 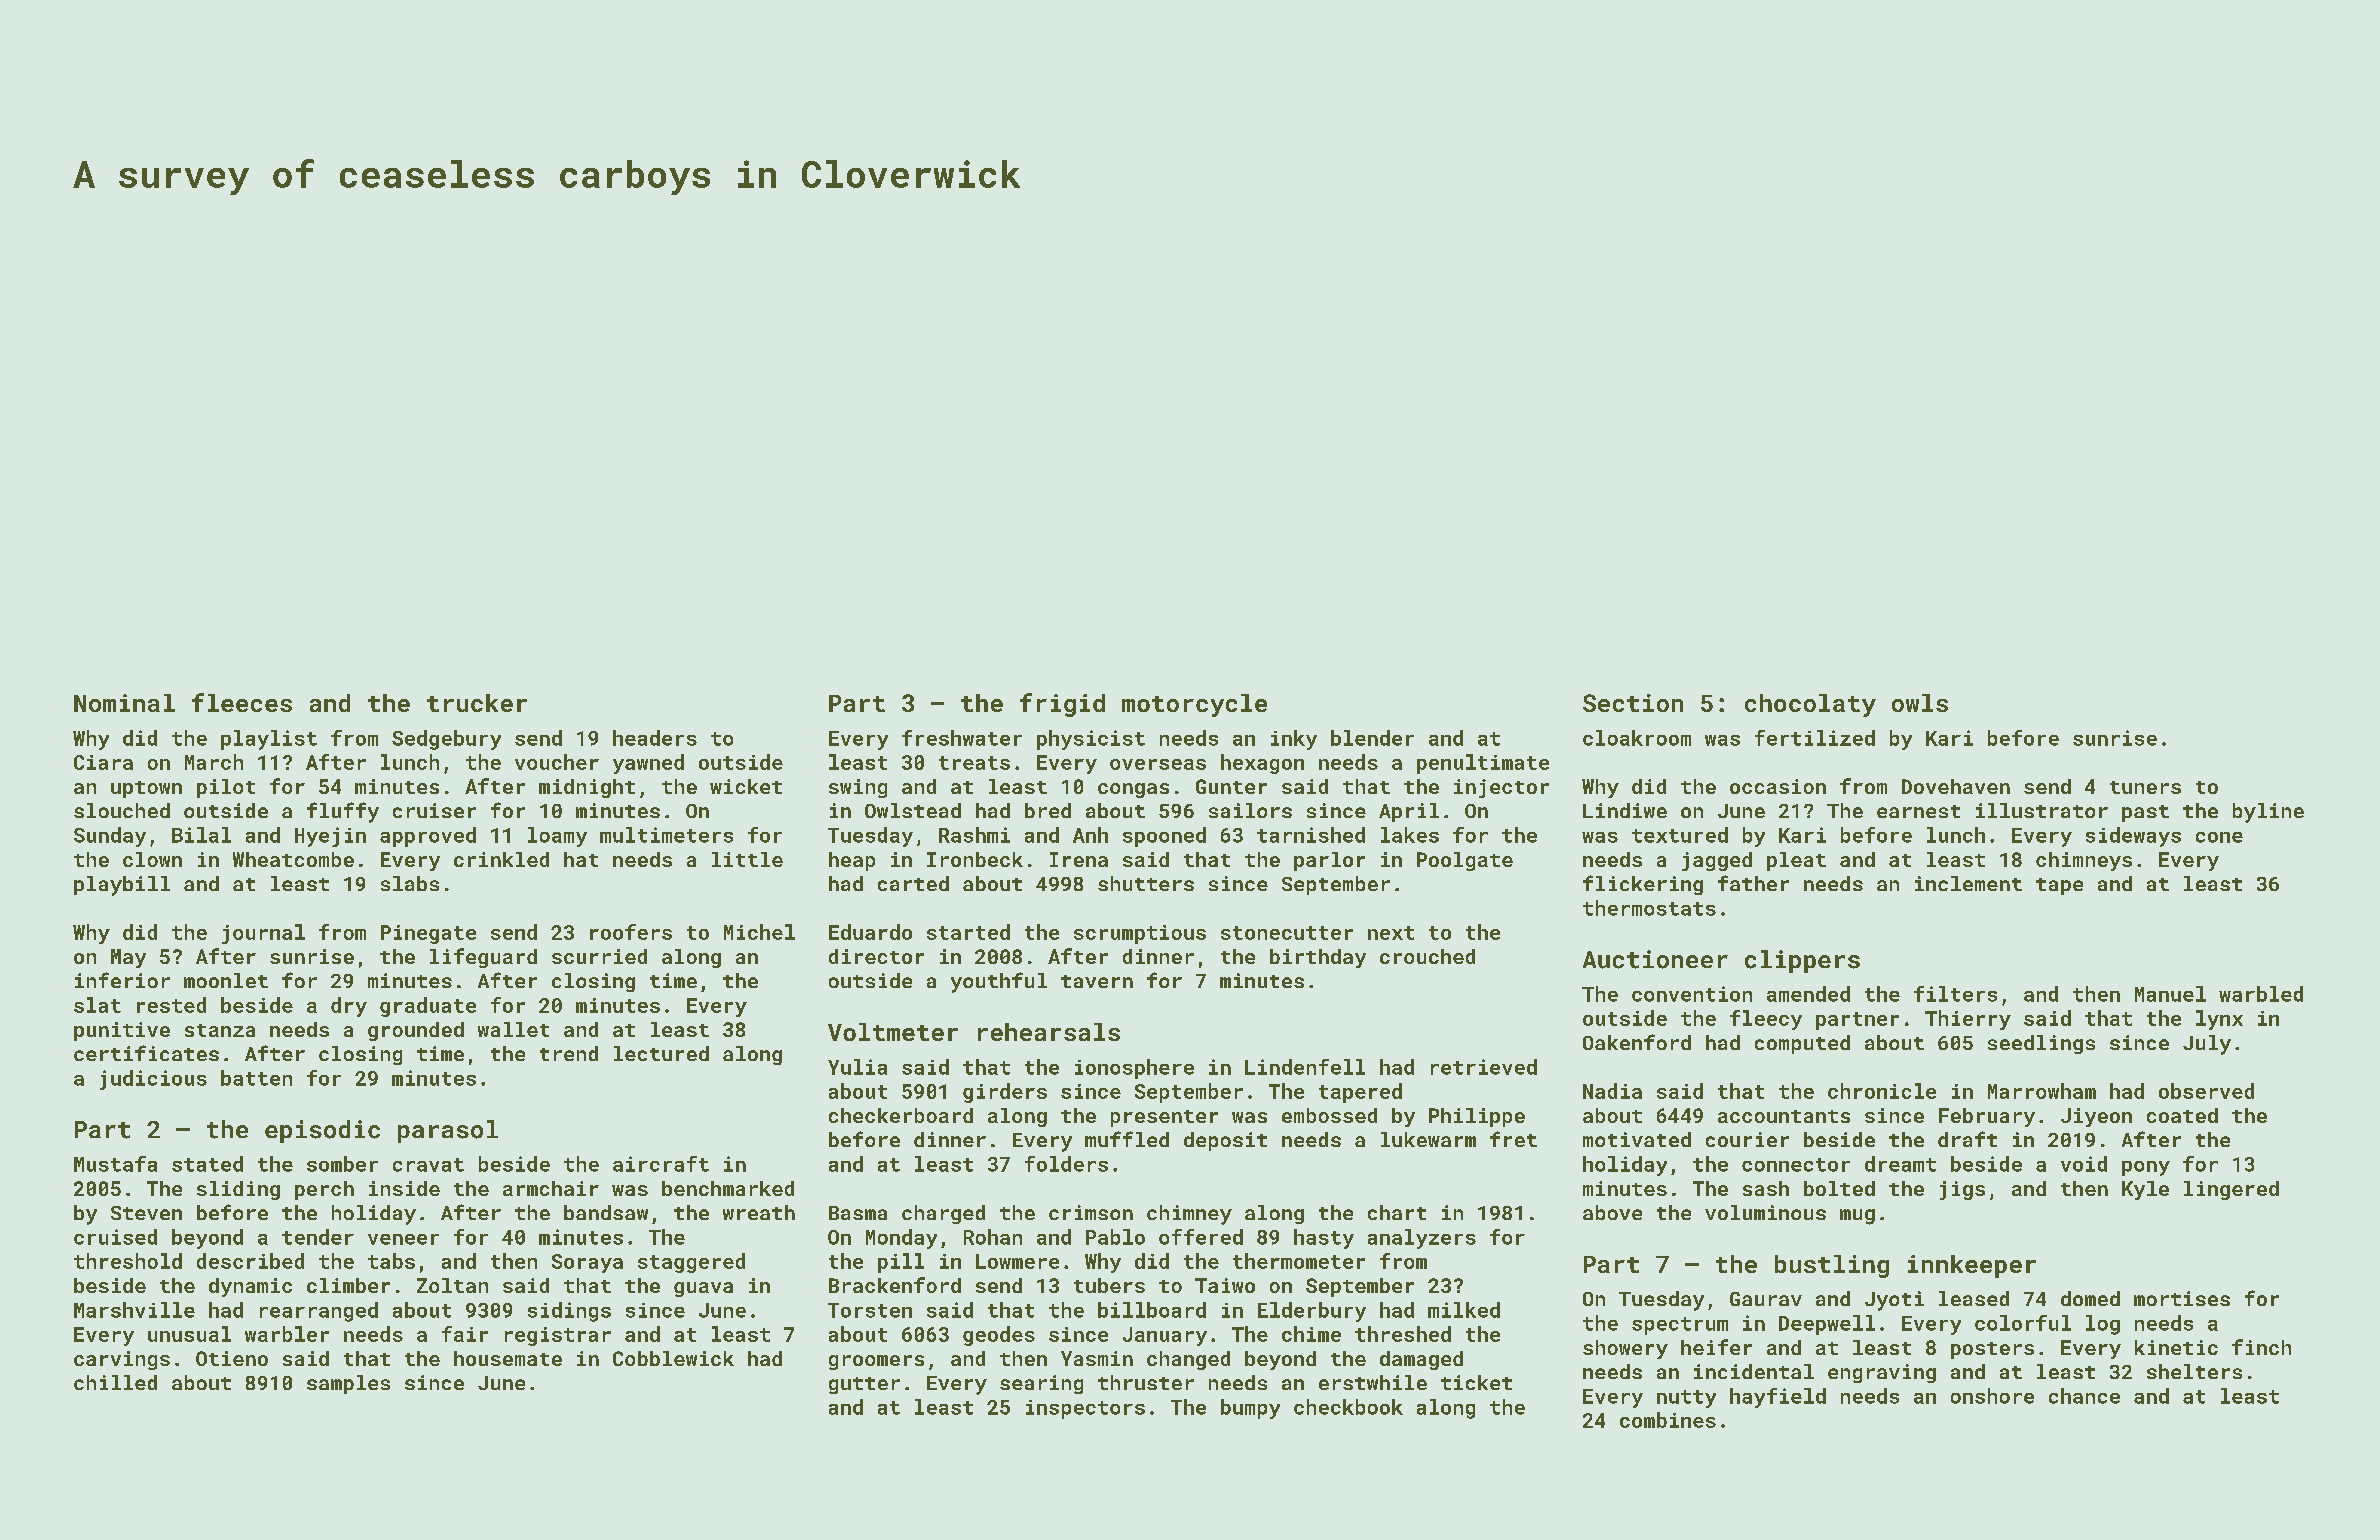 I want to click on inclement, so click(x=1968, y=883).
